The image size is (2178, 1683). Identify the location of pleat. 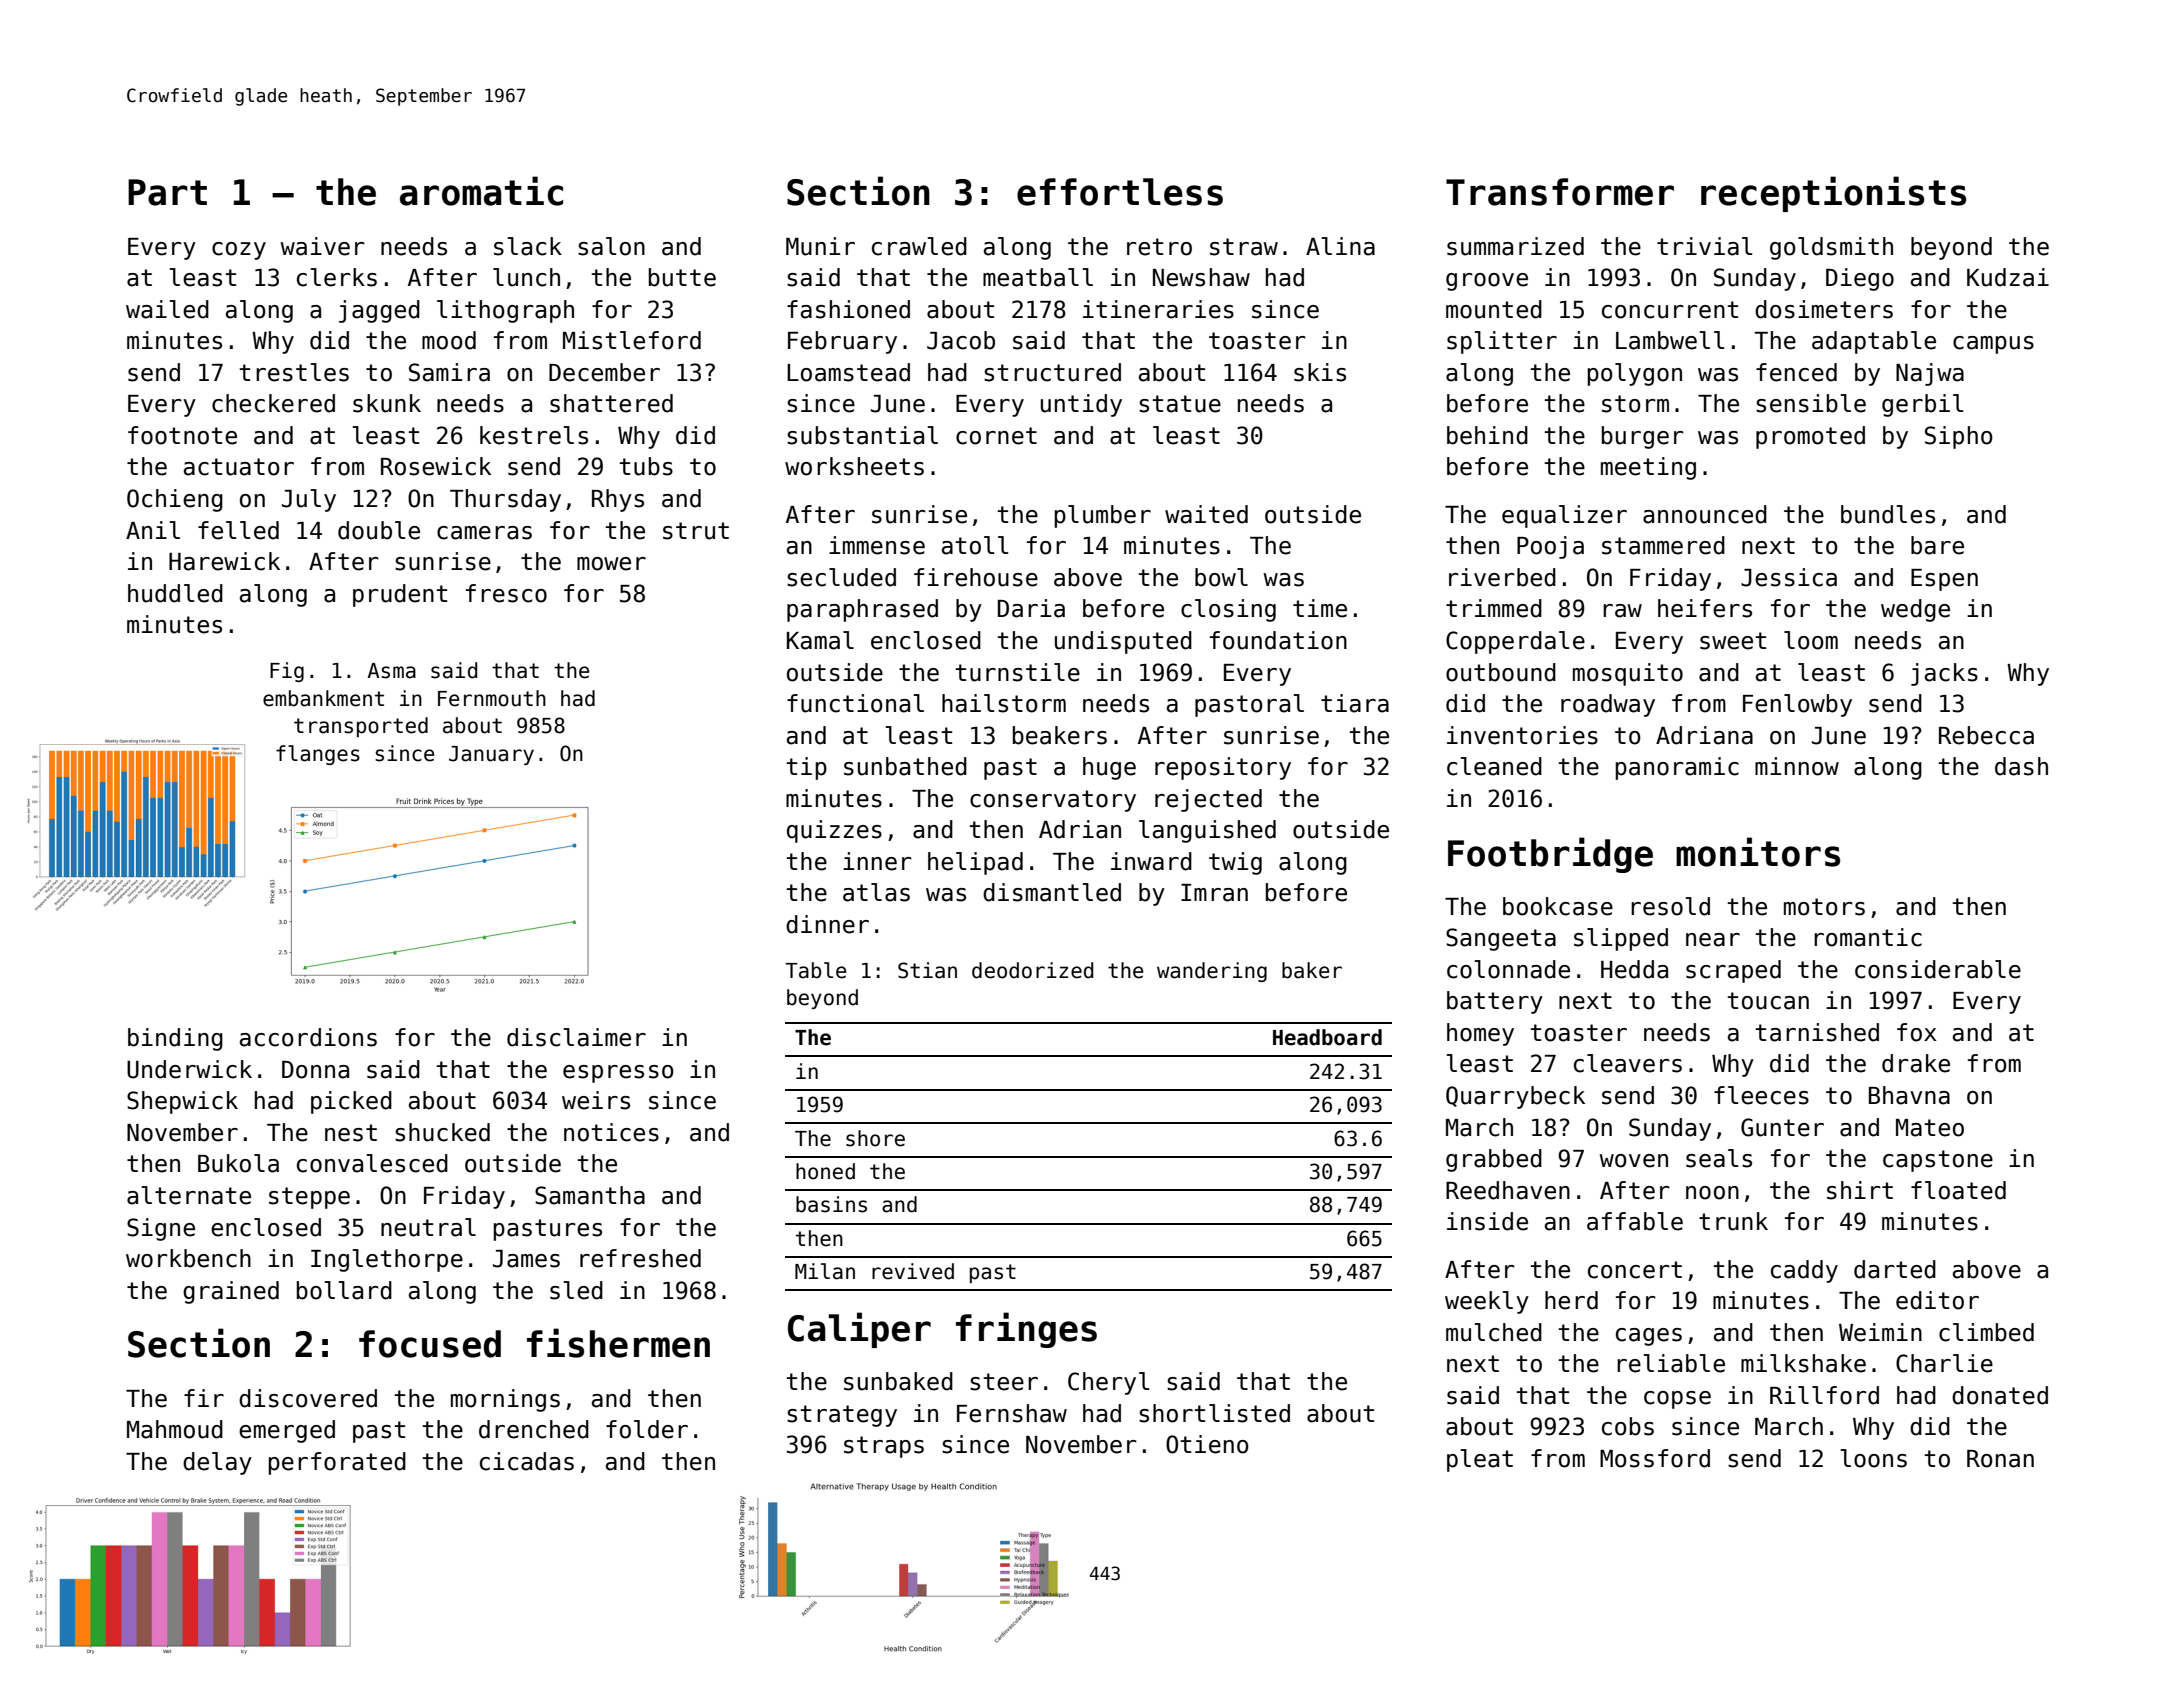
(1480, 1460).
